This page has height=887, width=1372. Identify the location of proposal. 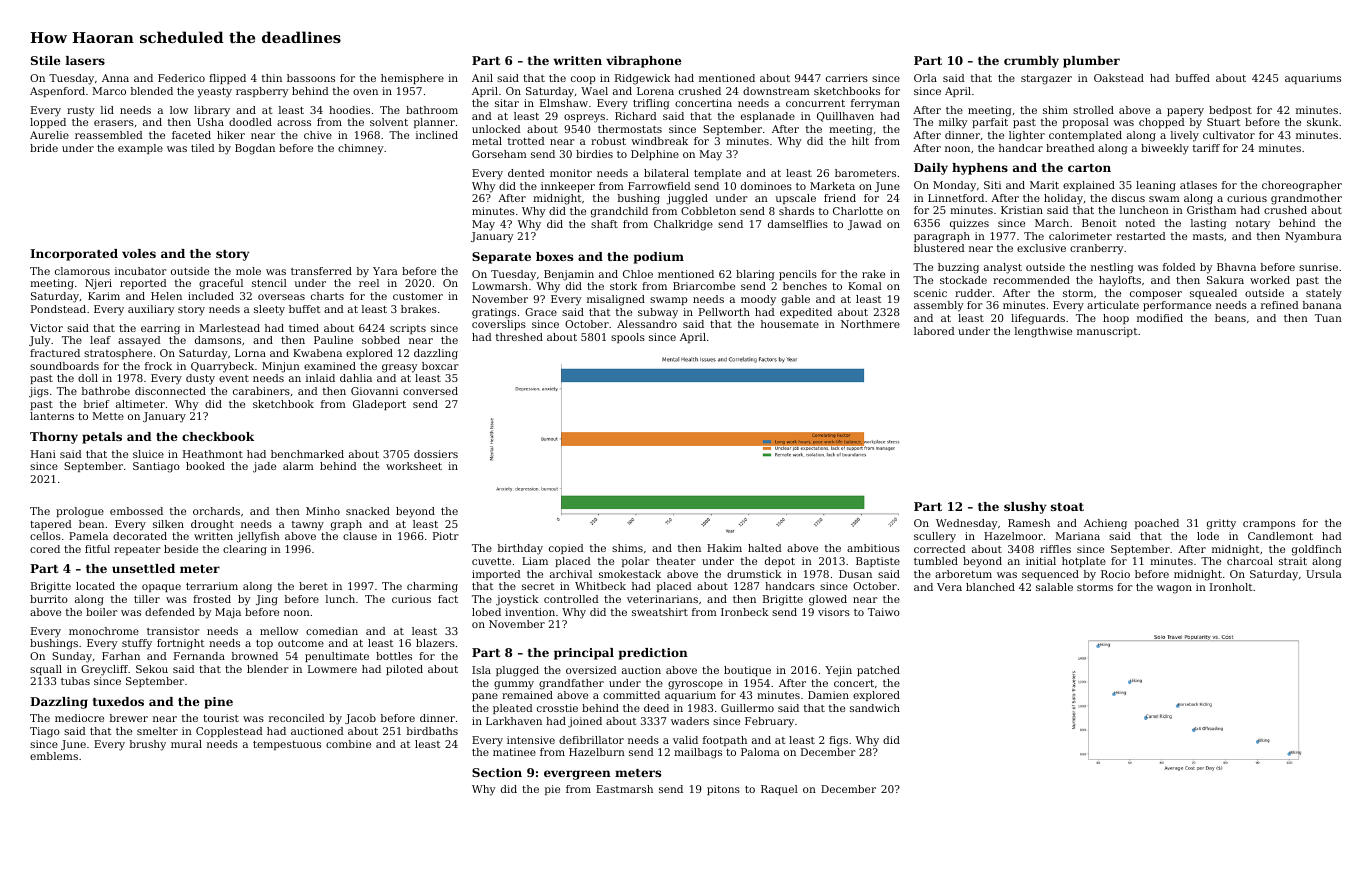
(1085, 123).
